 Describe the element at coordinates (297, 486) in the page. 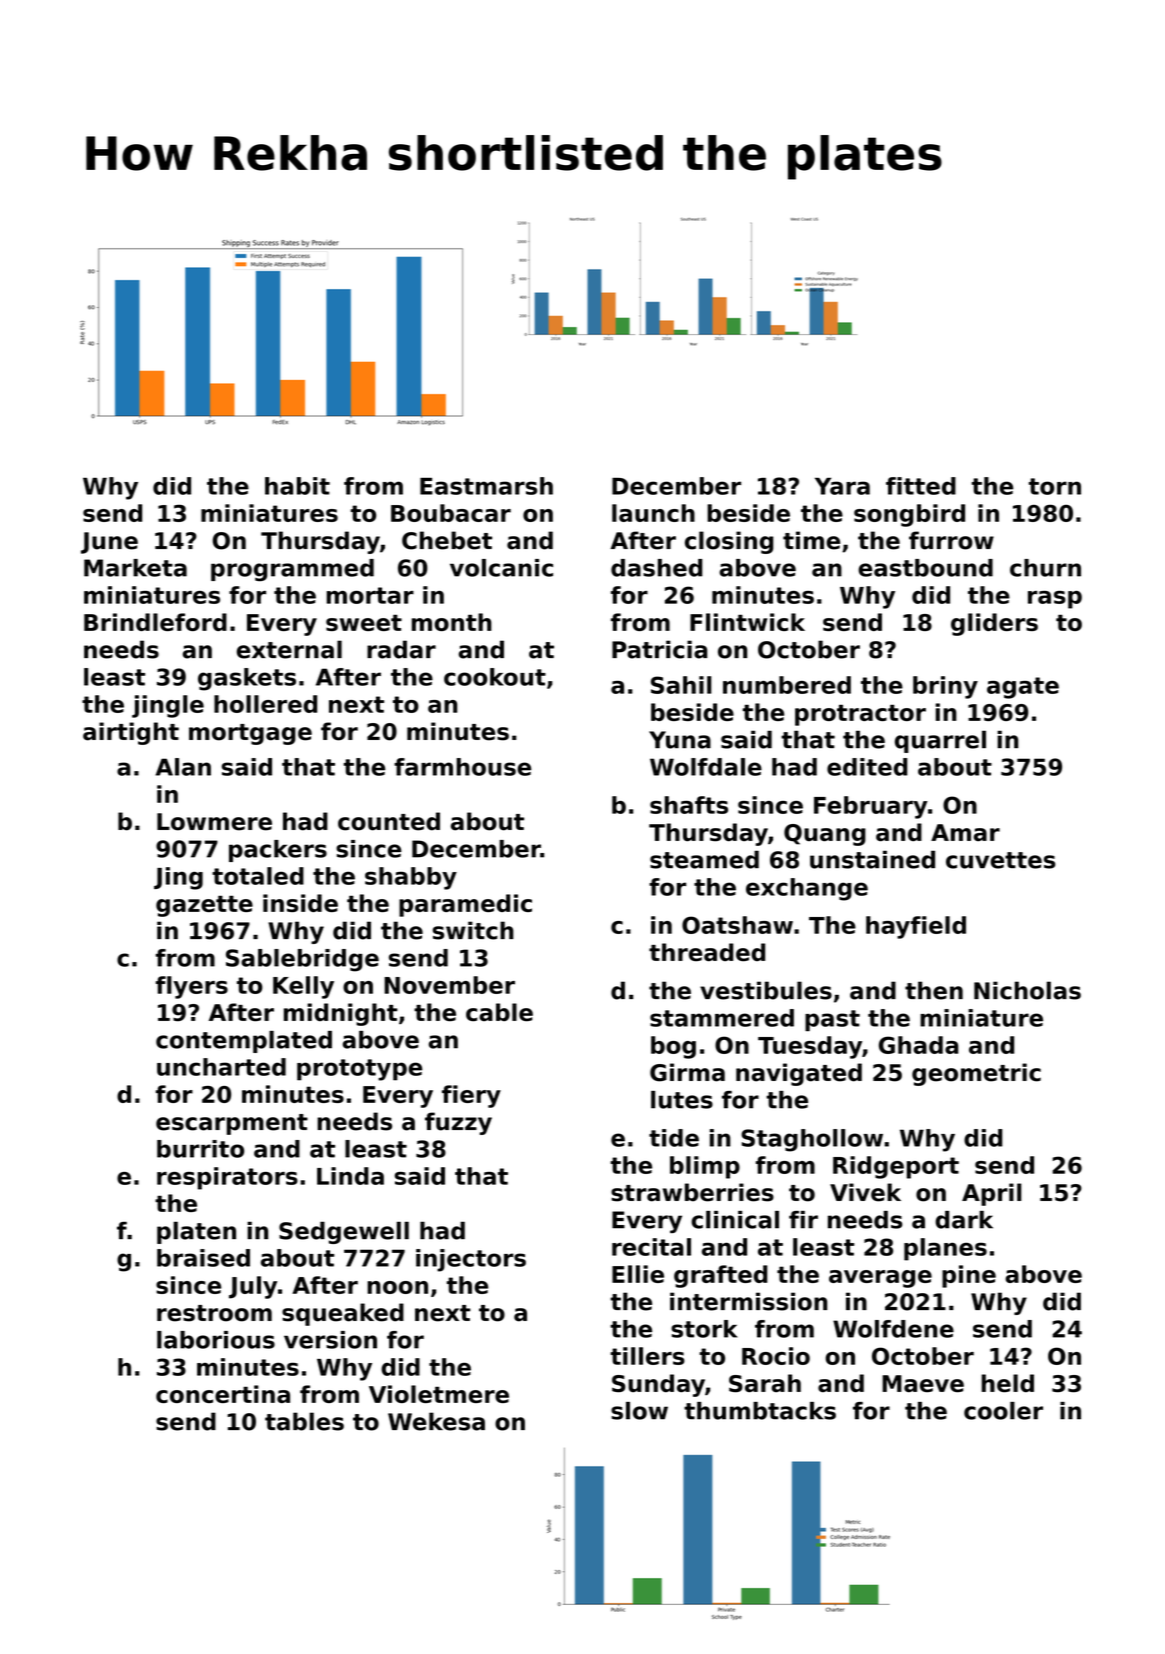

I see `habit` at that location.
